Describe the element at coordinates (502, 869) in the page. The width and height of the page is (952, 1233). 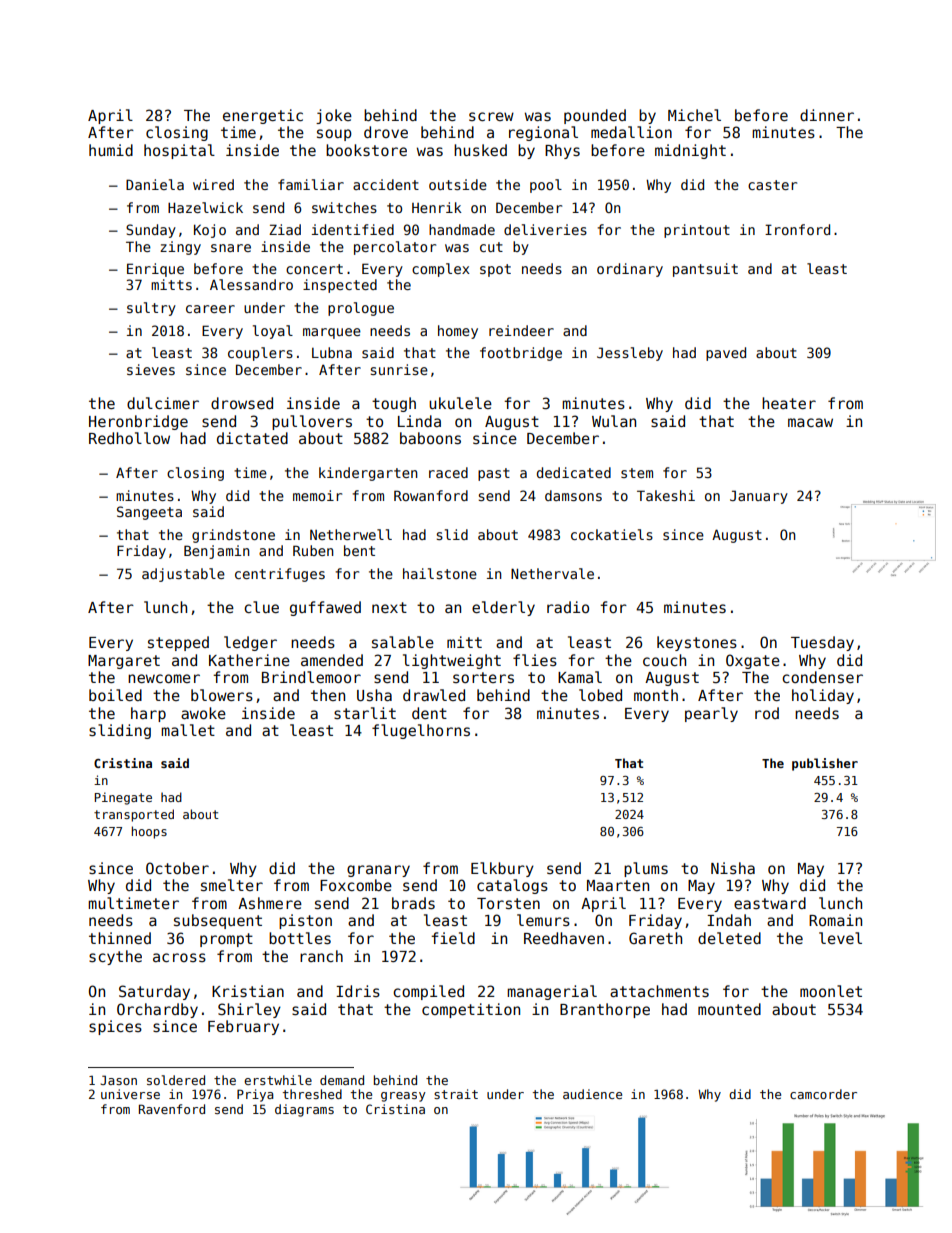
I see `Elkbury` at that location.
